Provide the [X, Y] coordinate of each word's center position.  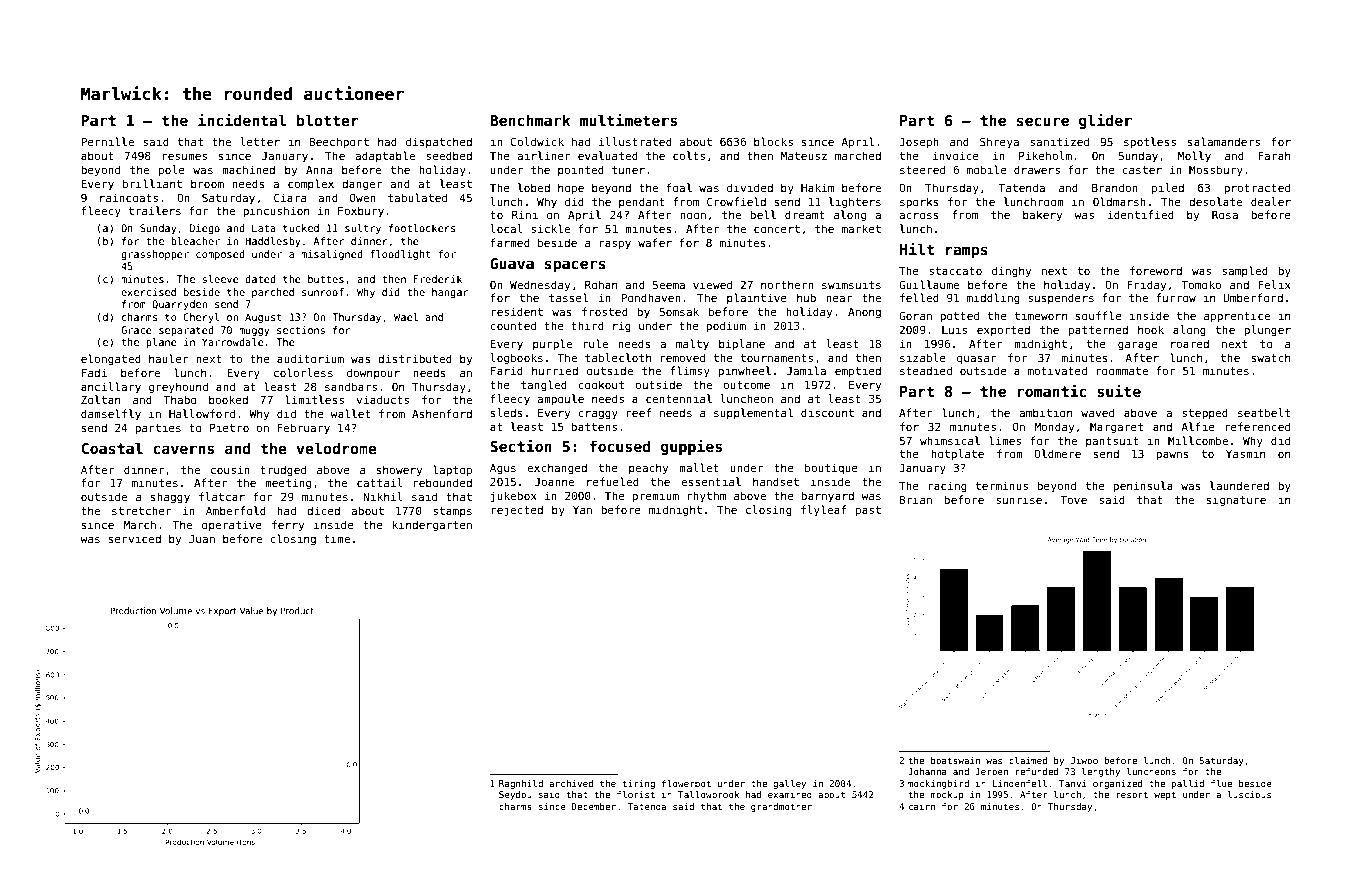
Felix [1274, 284]
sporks [919, 202]
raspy [615, 245]
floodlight [400, 255]
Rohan [601, 284]
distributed [415, 358]
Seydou [515, 795]
